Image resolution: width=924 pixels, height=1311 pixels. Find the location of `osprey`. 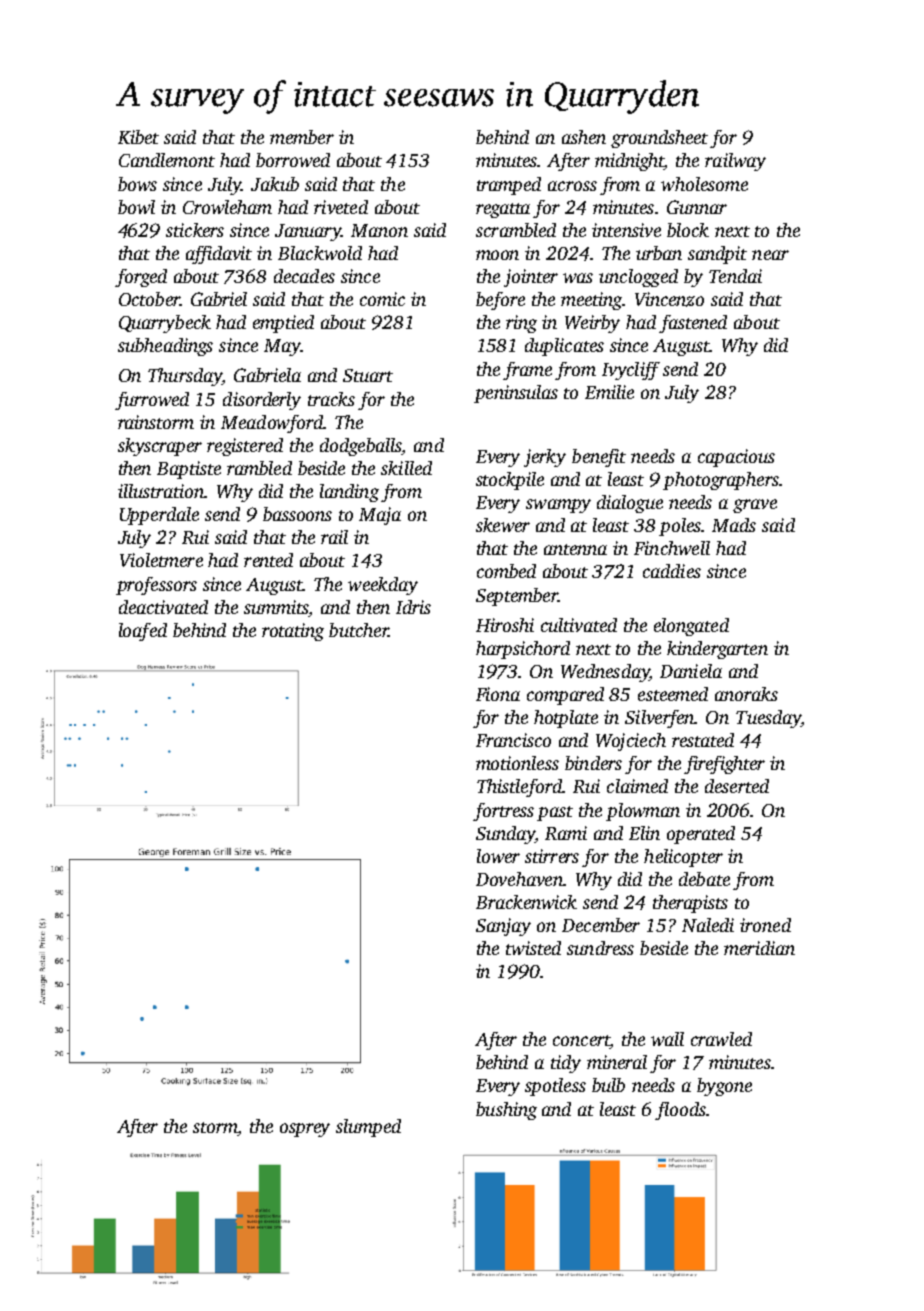

osprey is located at coordinates (305, 1130).
